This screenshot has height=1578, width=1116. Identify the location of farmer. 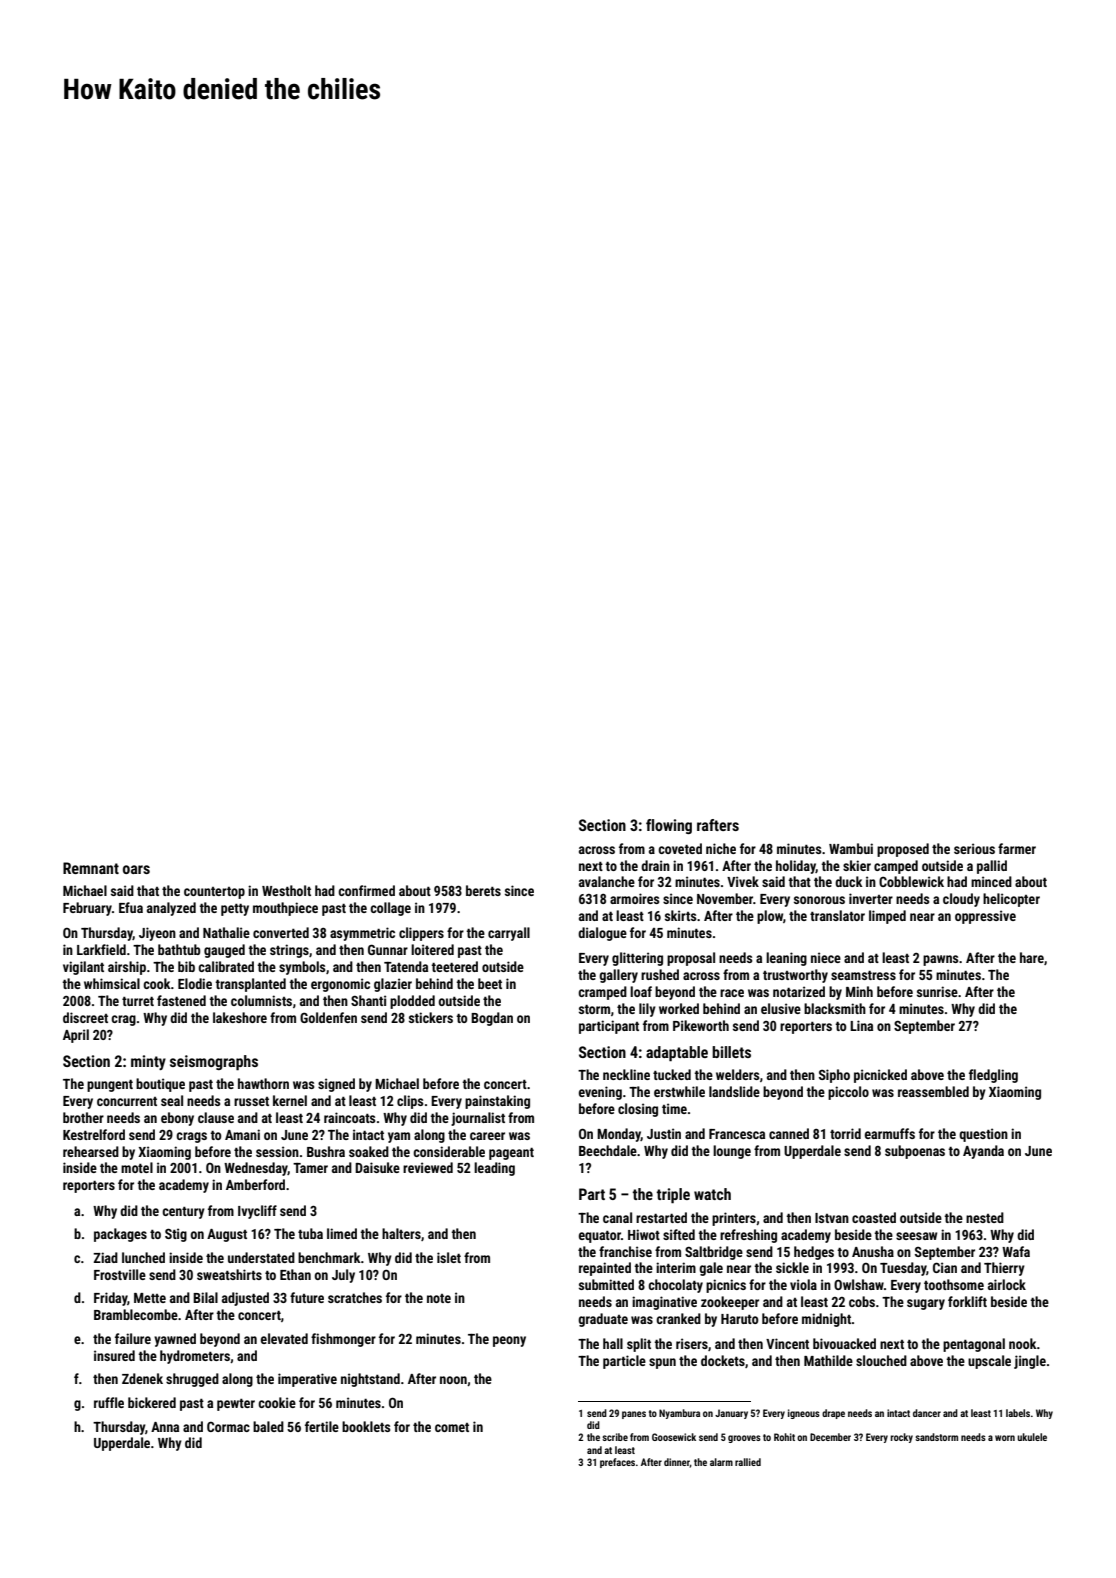
(1017, 848).
